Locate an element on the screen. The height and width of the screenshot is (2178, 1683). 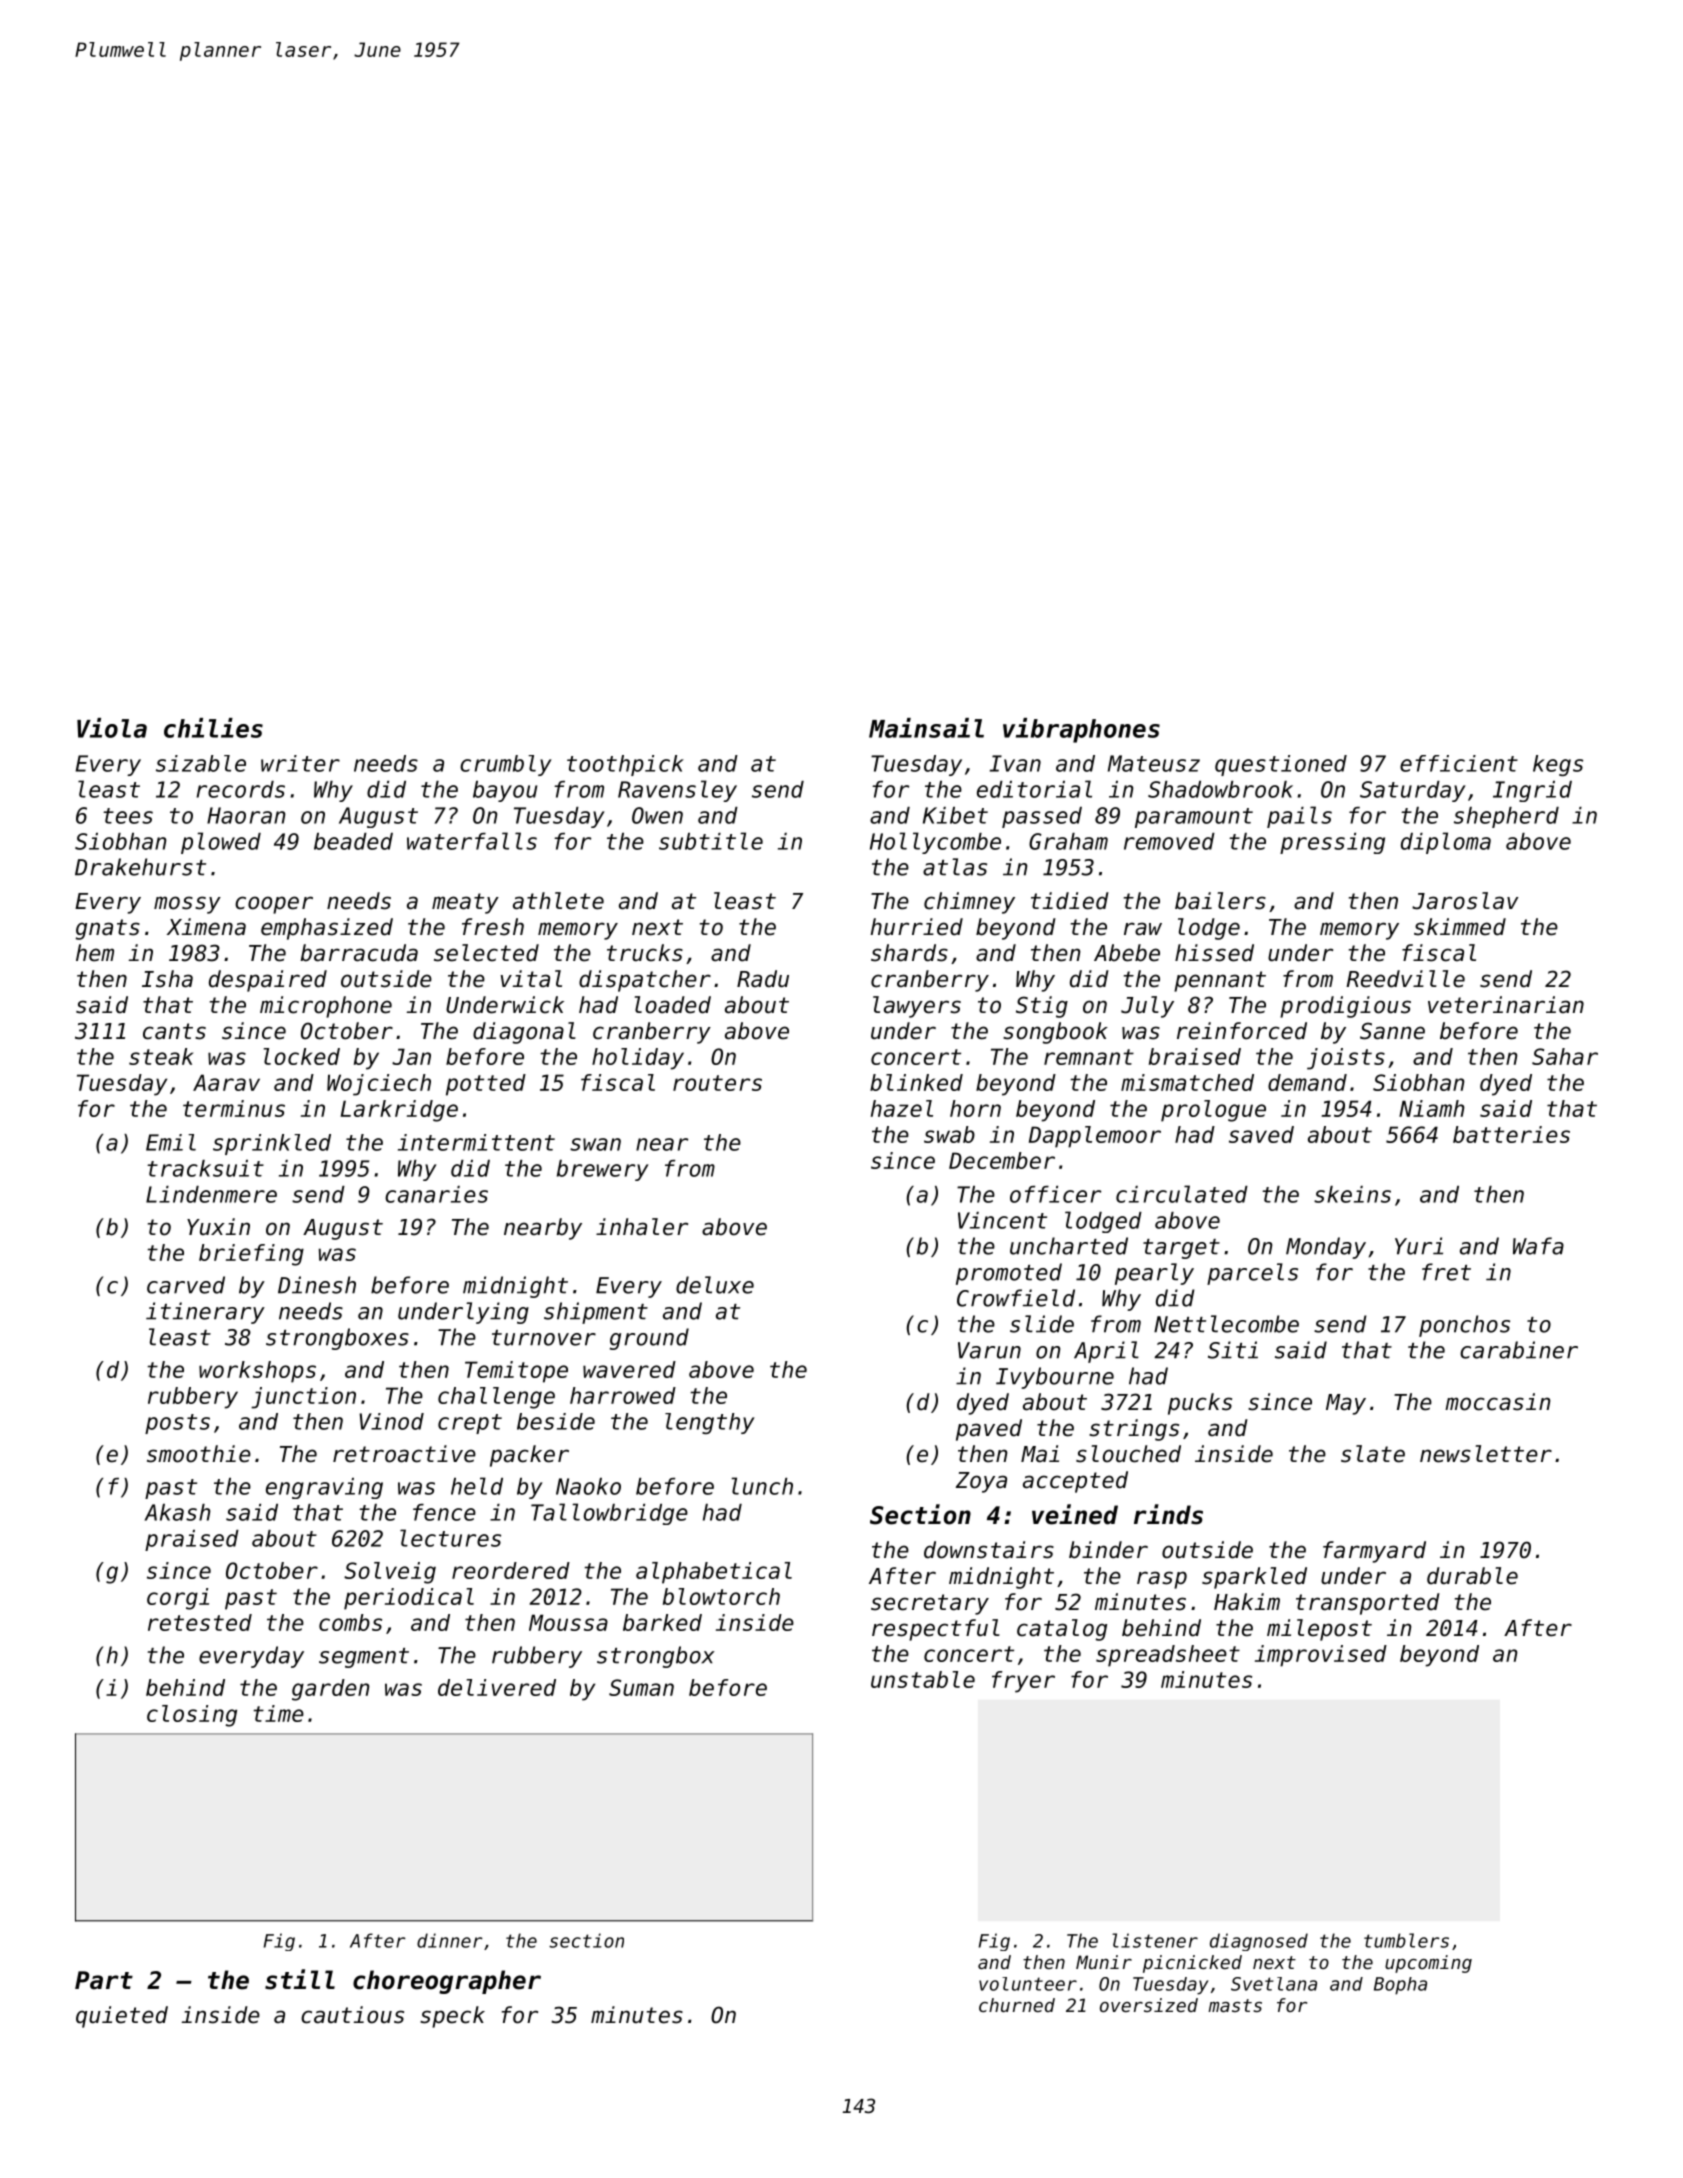
skeins is located at coordinates (1352, 1194).
